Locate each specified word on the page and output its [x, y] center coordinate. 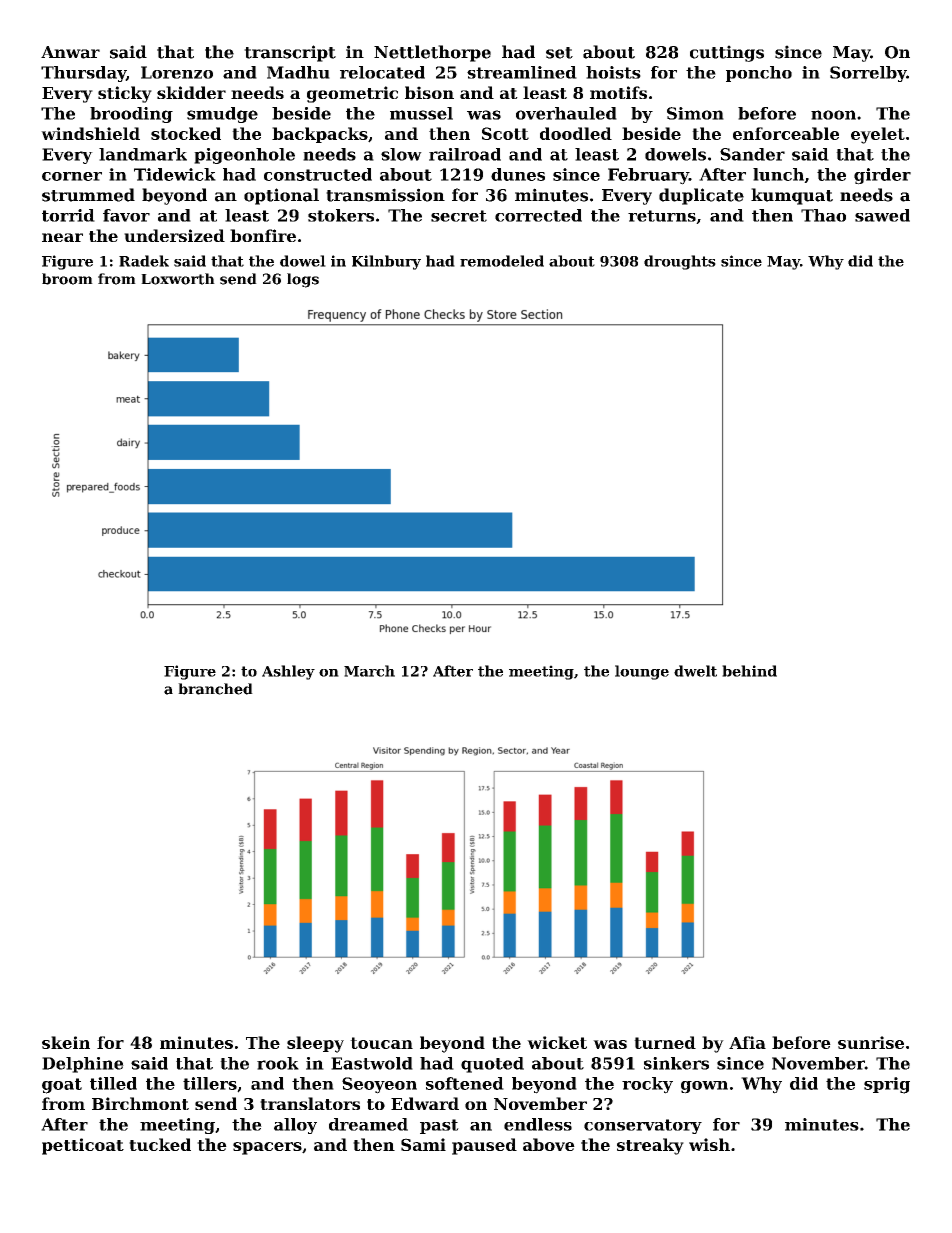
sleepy [315, 1044]
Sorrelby [868, 74]
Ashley [288, 672]
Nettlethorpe [432, 53]
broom [67, 279]
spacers [267, 1148]
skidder [191, 92]
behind [749, 671]
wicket [557, 1042]
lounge [642, 672]
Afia [747, 1042]
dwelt [695, 671]
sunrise [871, 1042]
